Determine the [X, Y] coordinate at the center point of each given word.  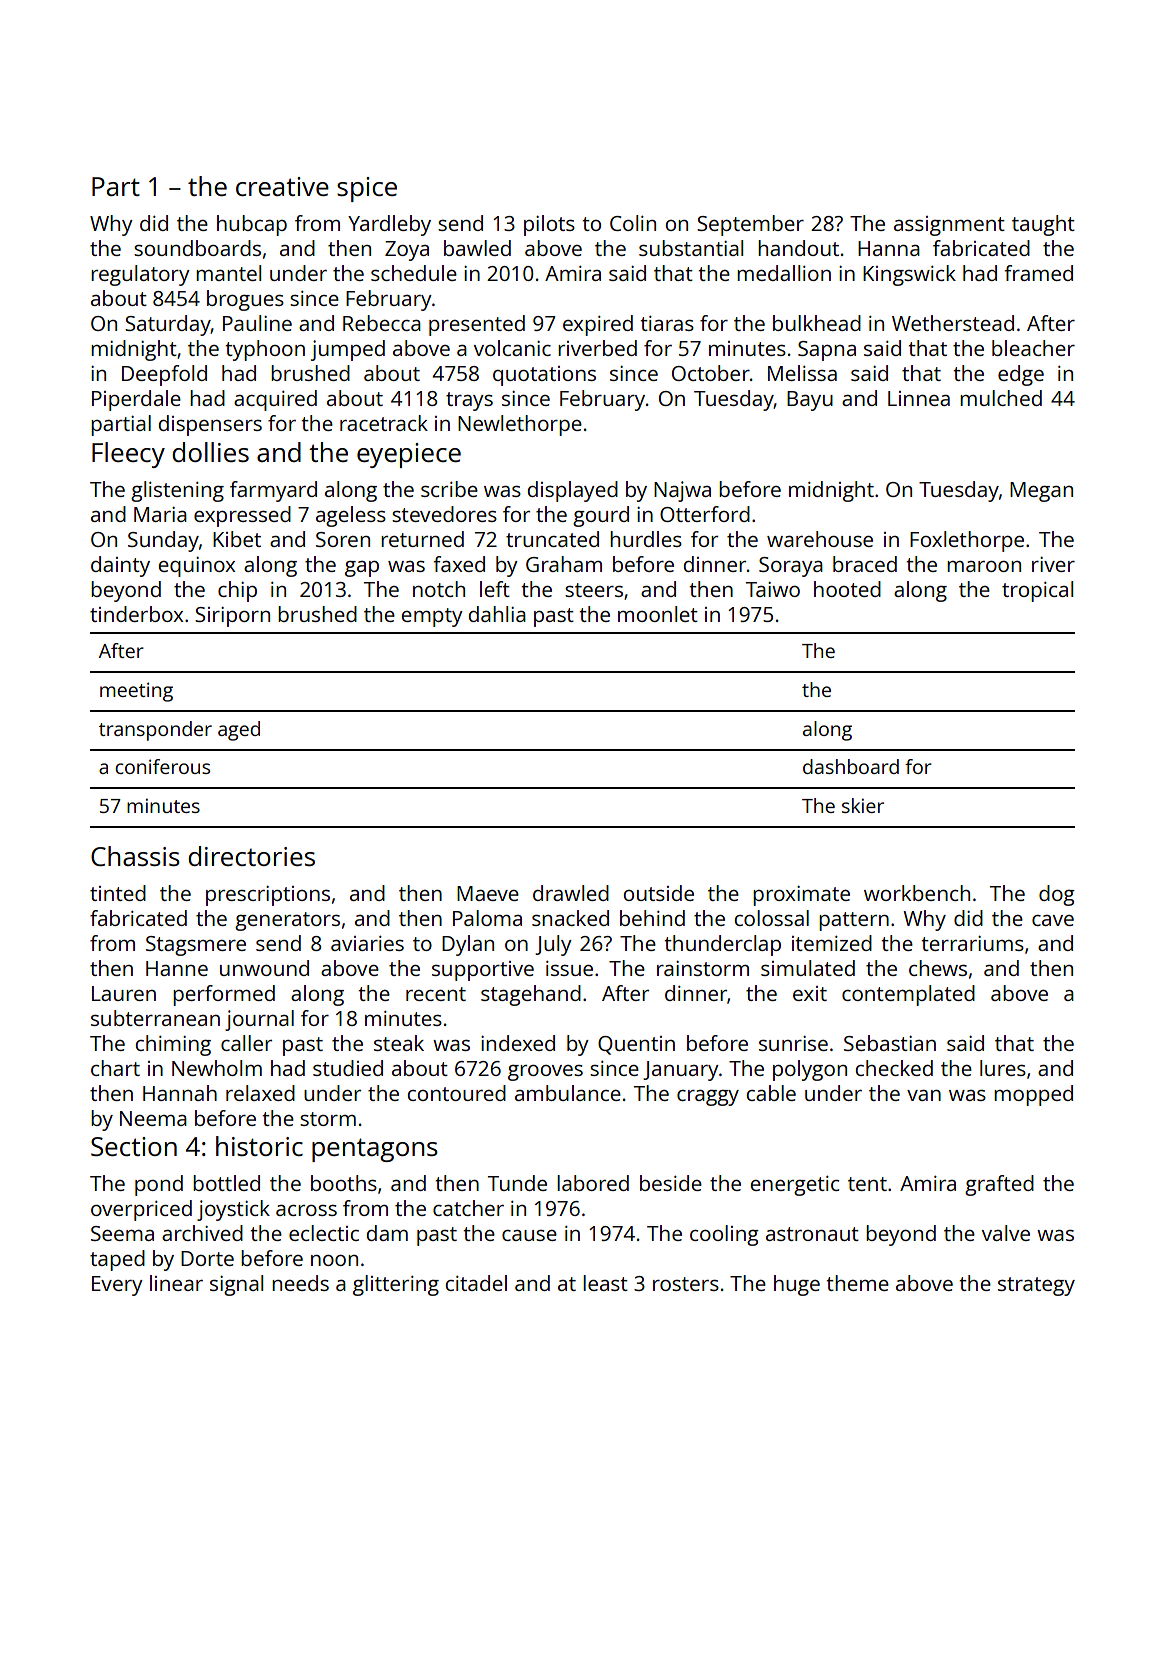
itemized [832, 943]
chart [115, 1068]
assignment [949, 226]
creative [282, 186]
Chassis [135, 856]
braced [865, 564]
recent [436, 994]
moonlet [658, 614]
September [750, 225]
